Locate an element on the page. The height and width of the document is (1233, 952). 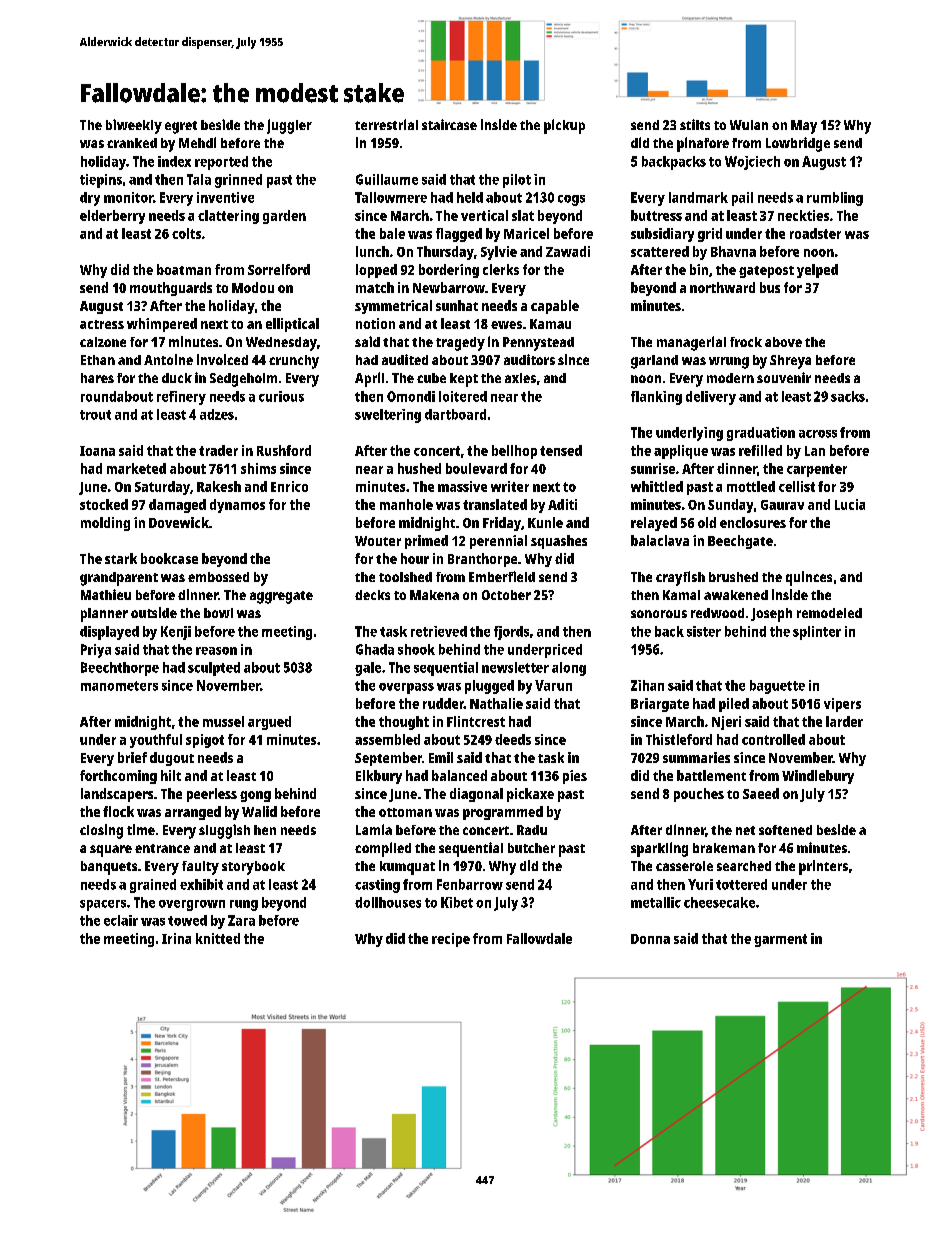
carpenter is located at coordinates (817, 470).
